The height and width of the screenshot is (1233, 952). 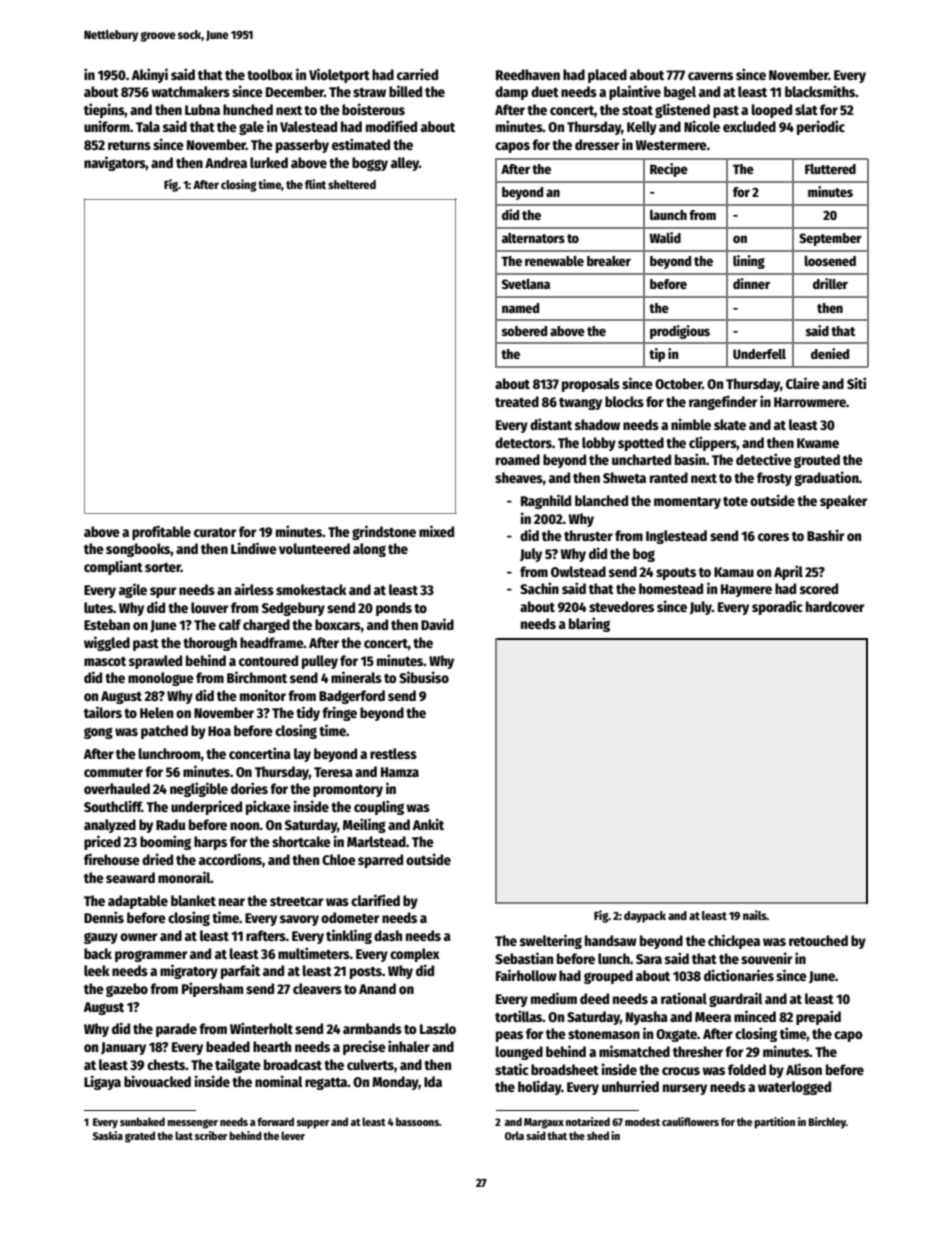 What do you see at coordinates (607, 76) in the screenshot?
I see `placed` at bounding box center [607, 76].
